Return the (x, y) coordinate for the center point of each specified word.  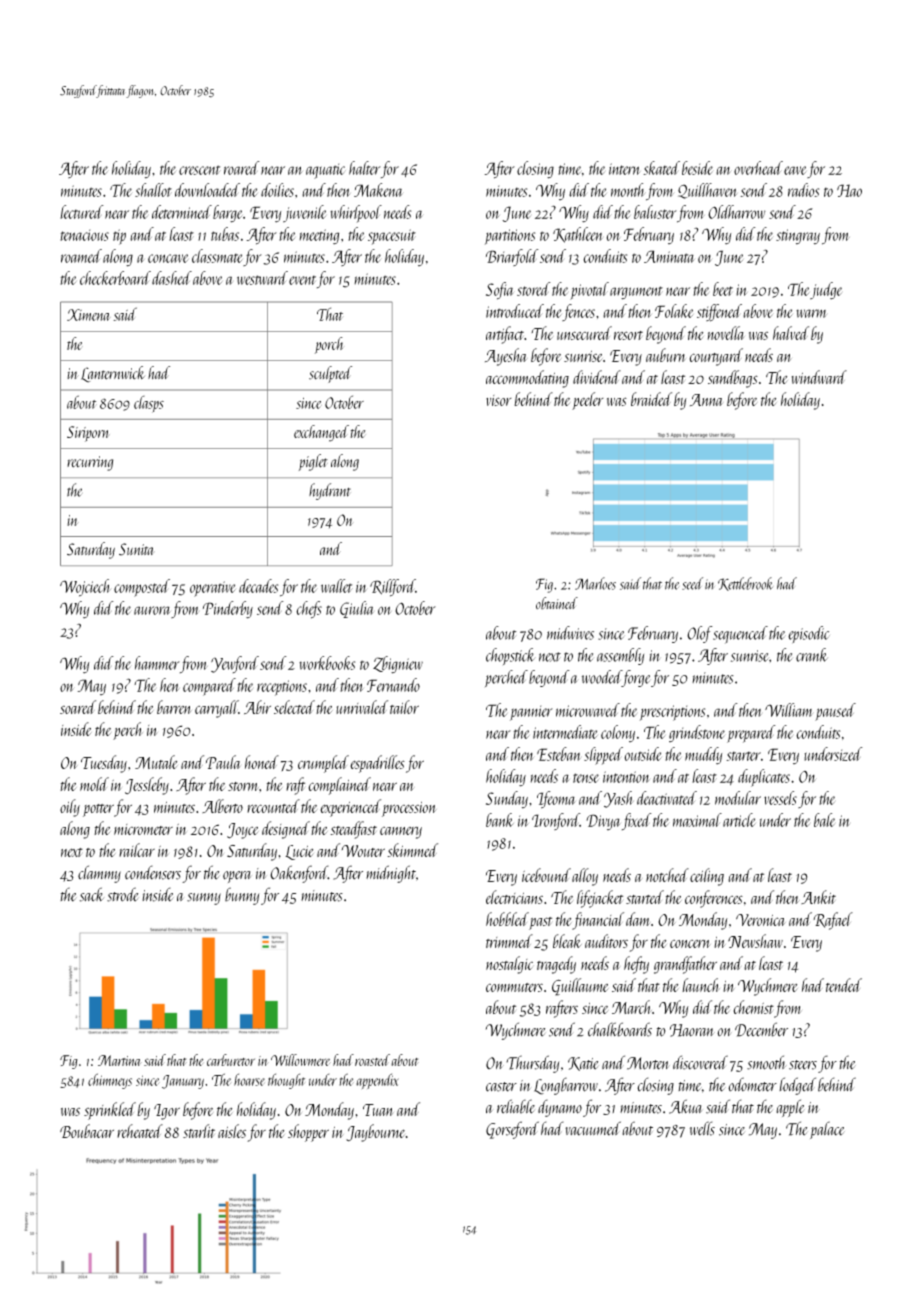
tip (119, 237)
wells (702, 1128)
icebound (546, 875)
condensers (153, 872)
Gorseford (512, 1130)
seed (692, 583)
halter (365, 168)
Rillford (393, 588)
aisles (232, 1131)
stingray (798, 237)
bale (824, 820)
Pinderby (228, 610)
